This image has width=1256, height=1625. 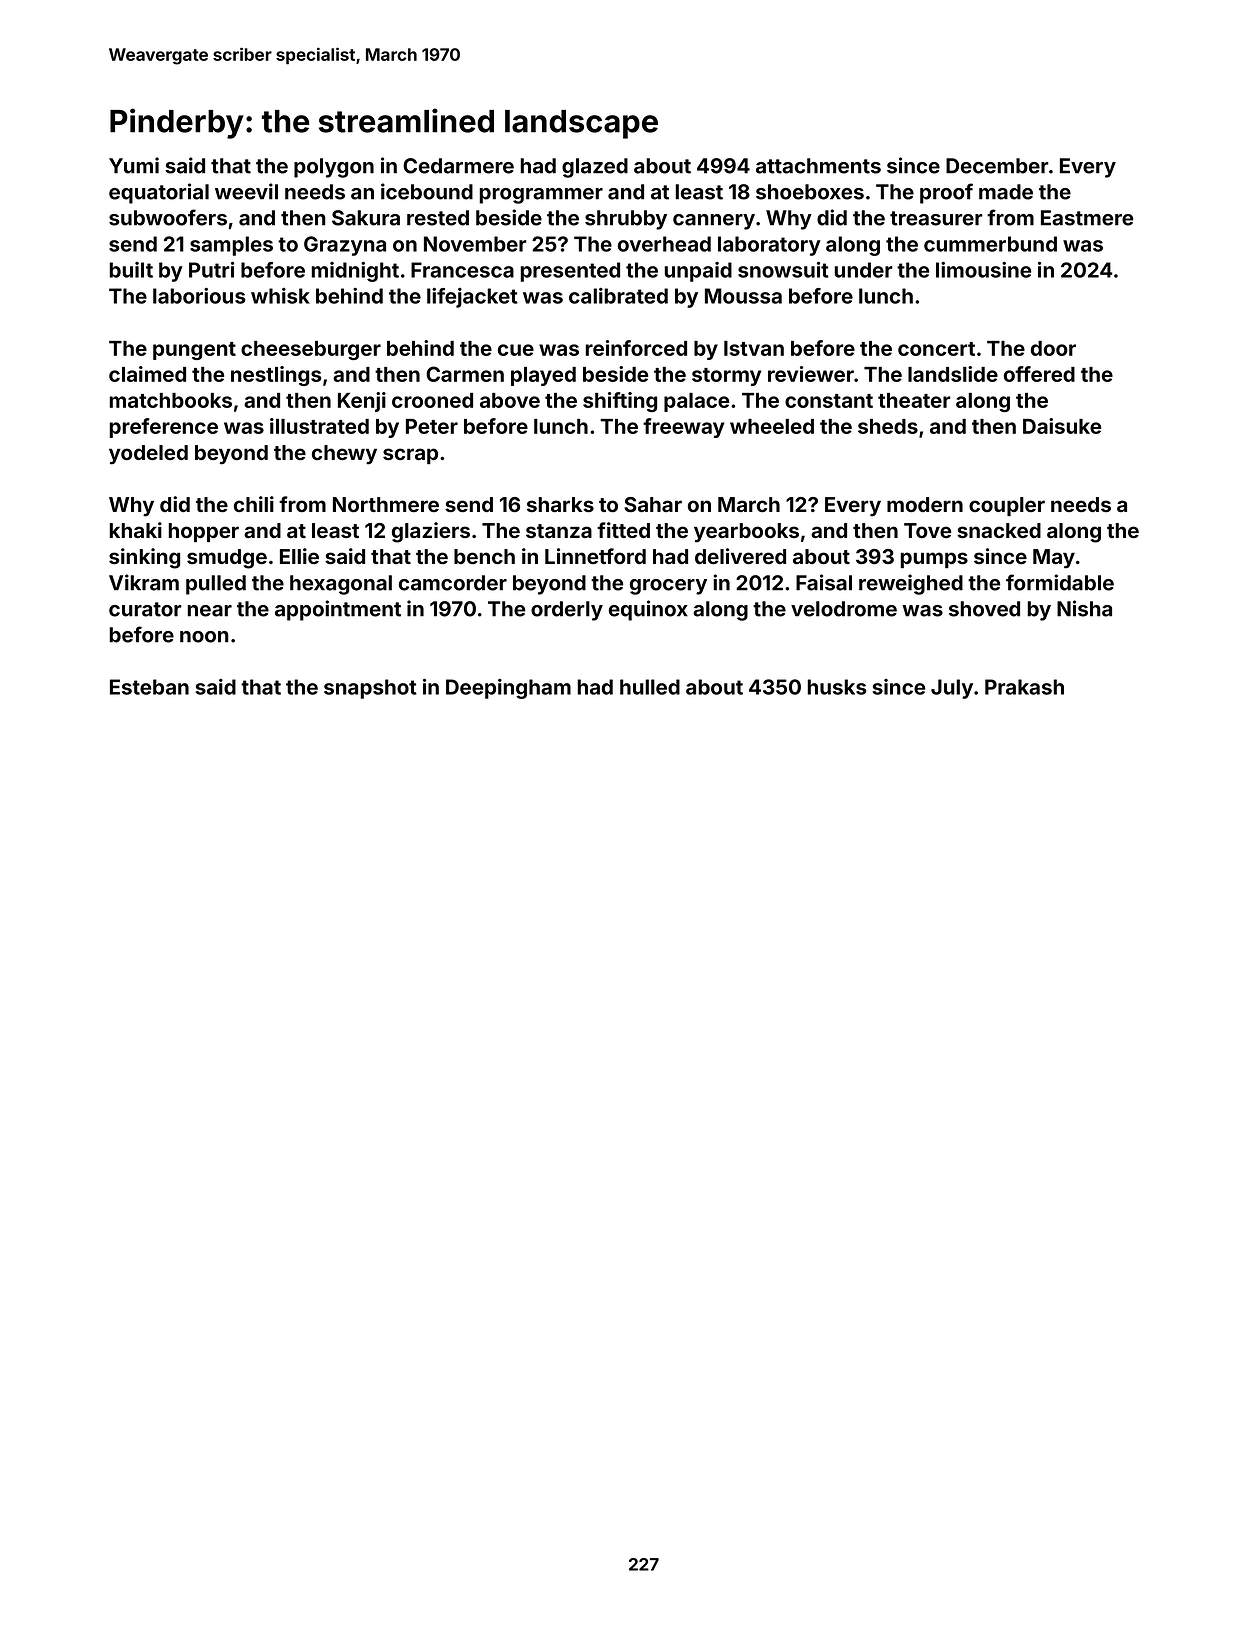 What do you see at coordinates (149, 687) in the image?
I see `Esteban` at bounding box center [149, 687].
